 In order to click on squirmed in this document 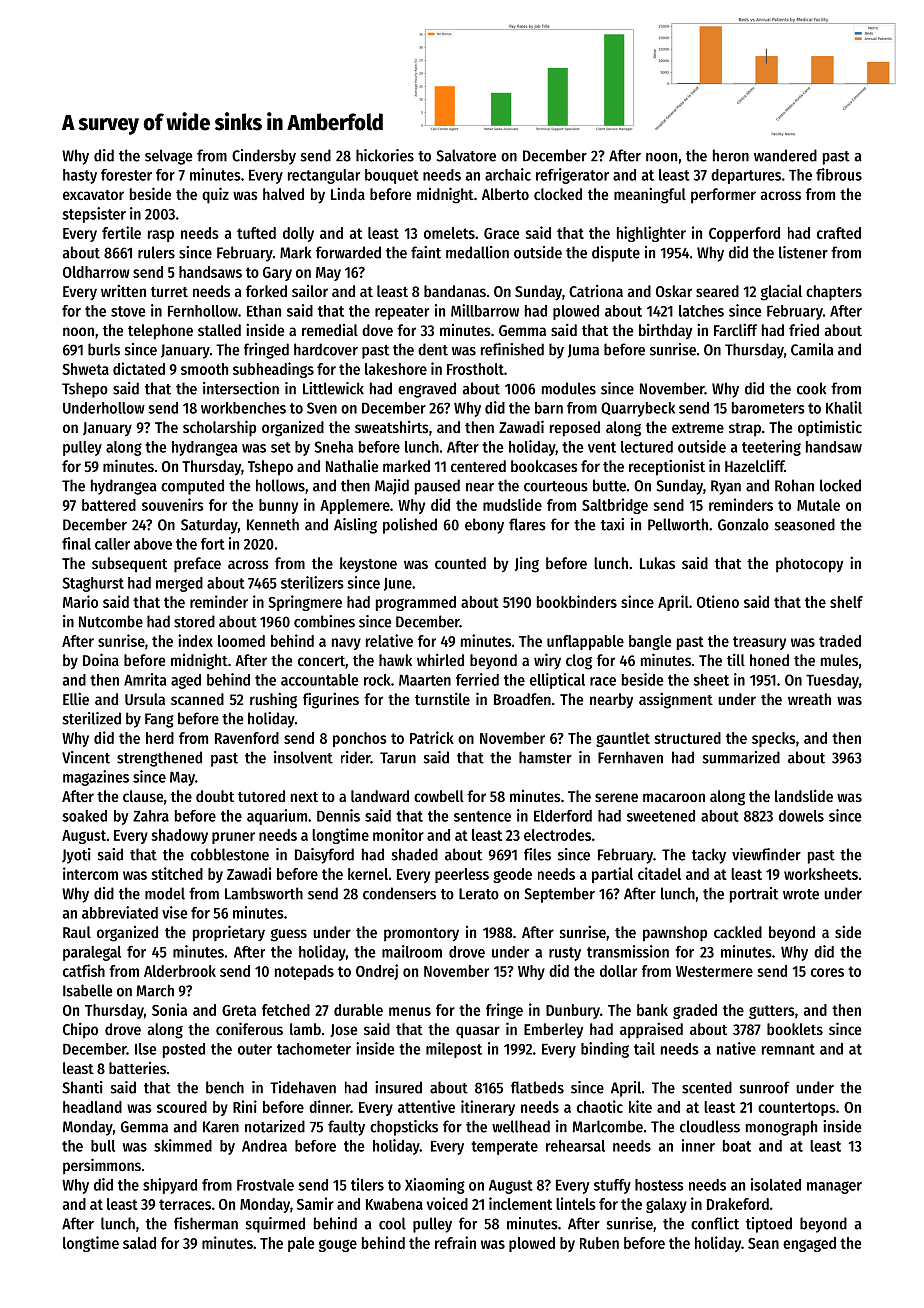, I will do `click(275, 1225)`.
